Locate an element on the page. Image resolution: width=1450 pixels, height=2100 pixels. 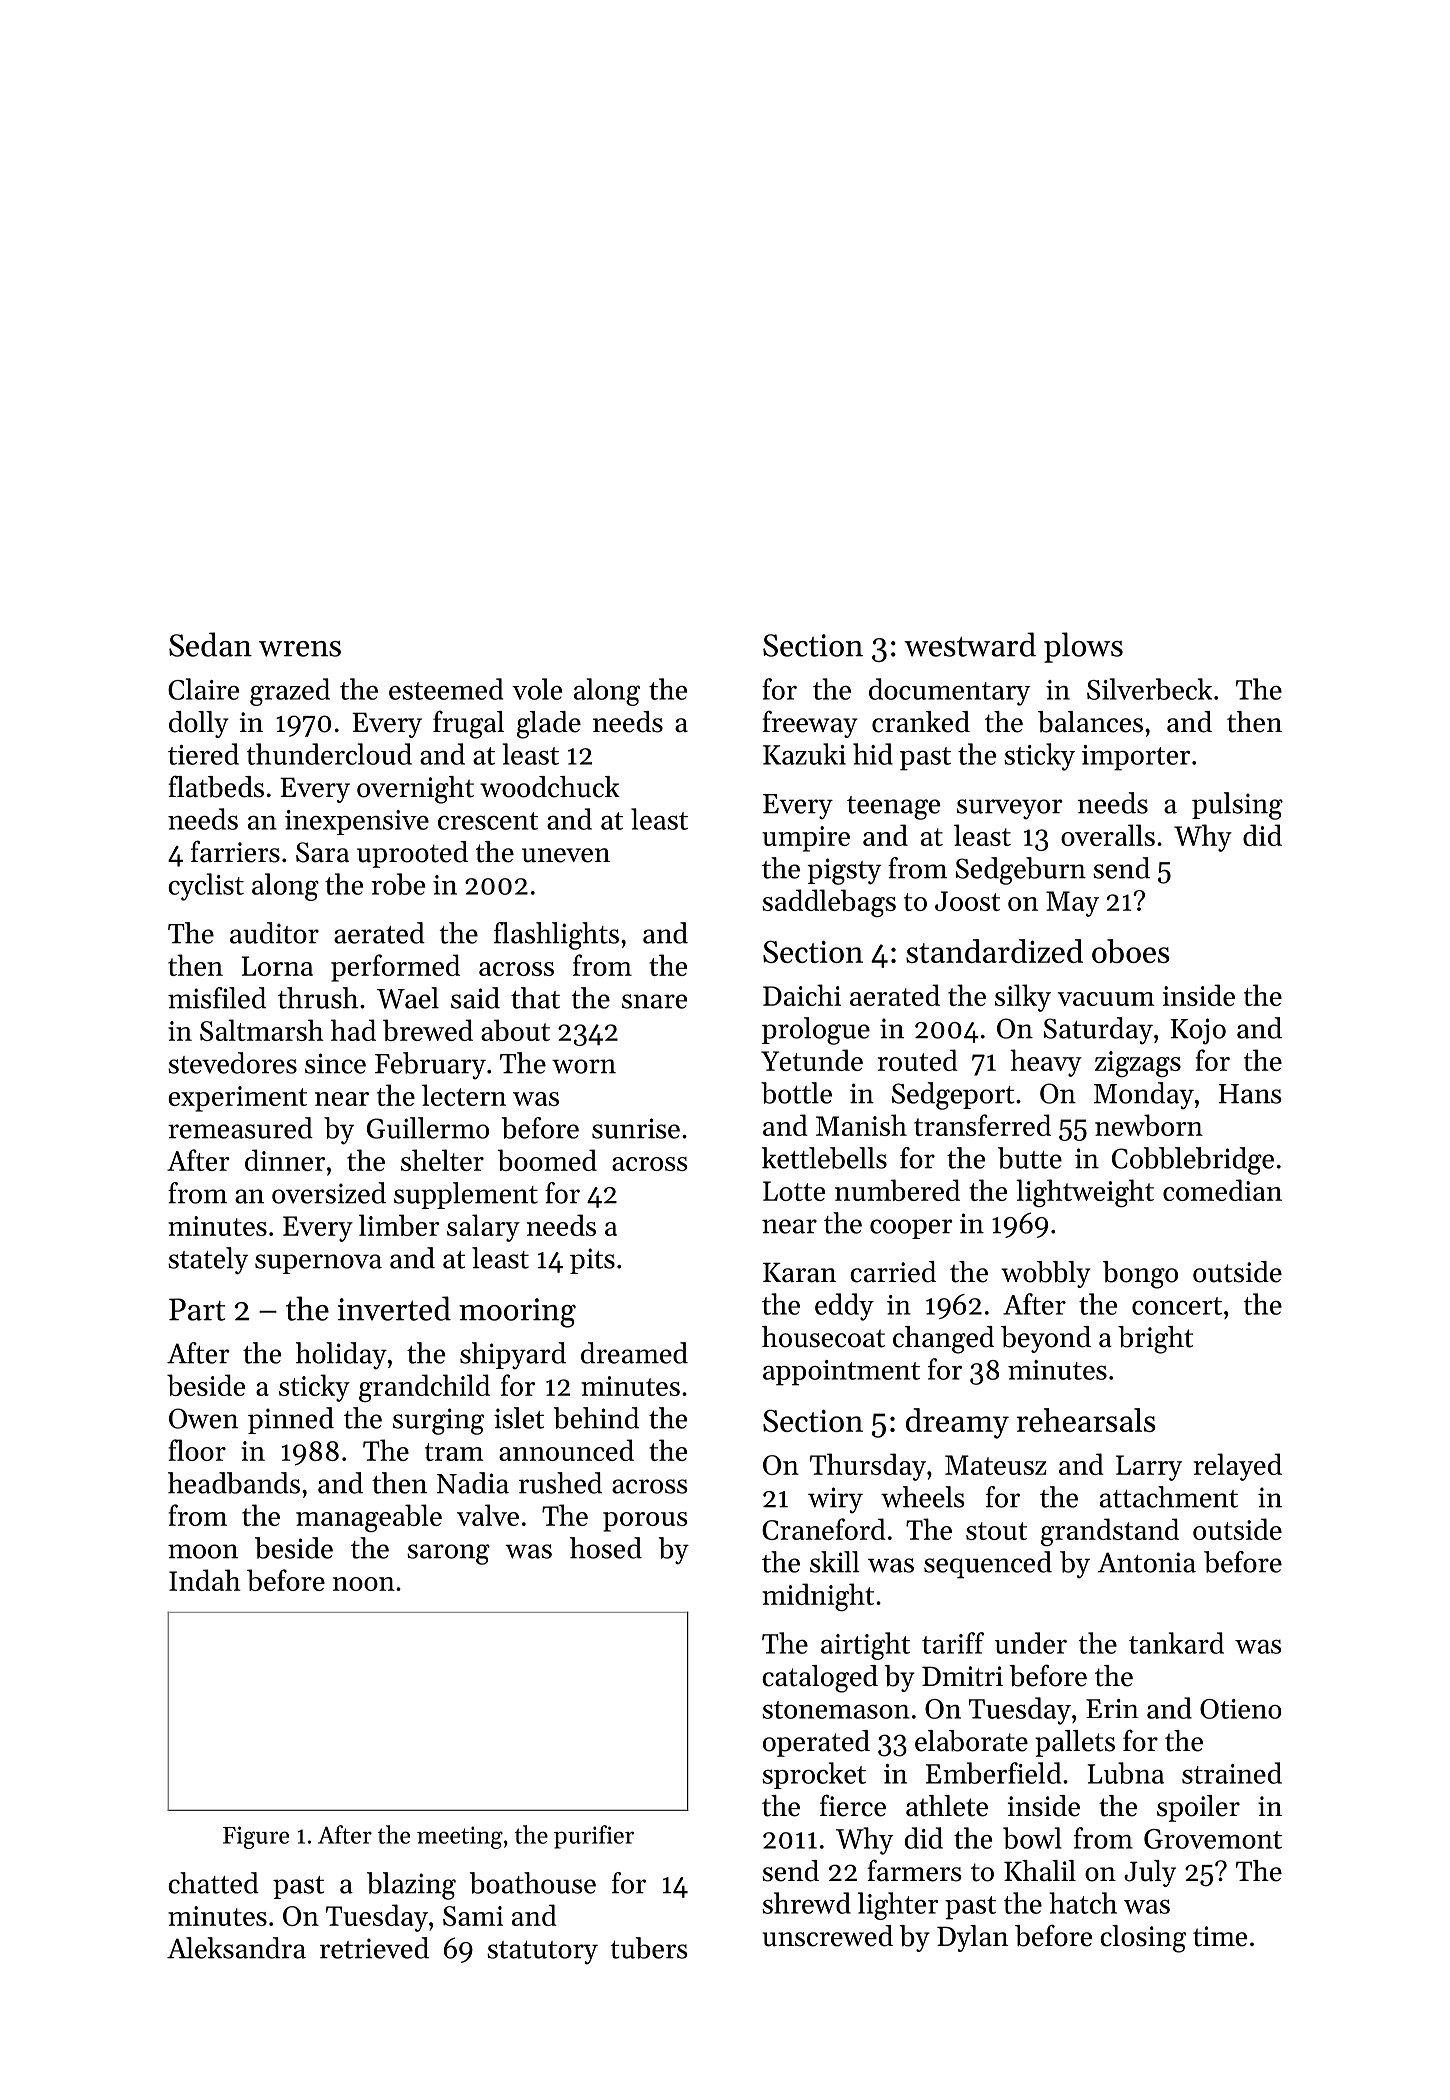
bottle is located at coordinates (796, 1093).
